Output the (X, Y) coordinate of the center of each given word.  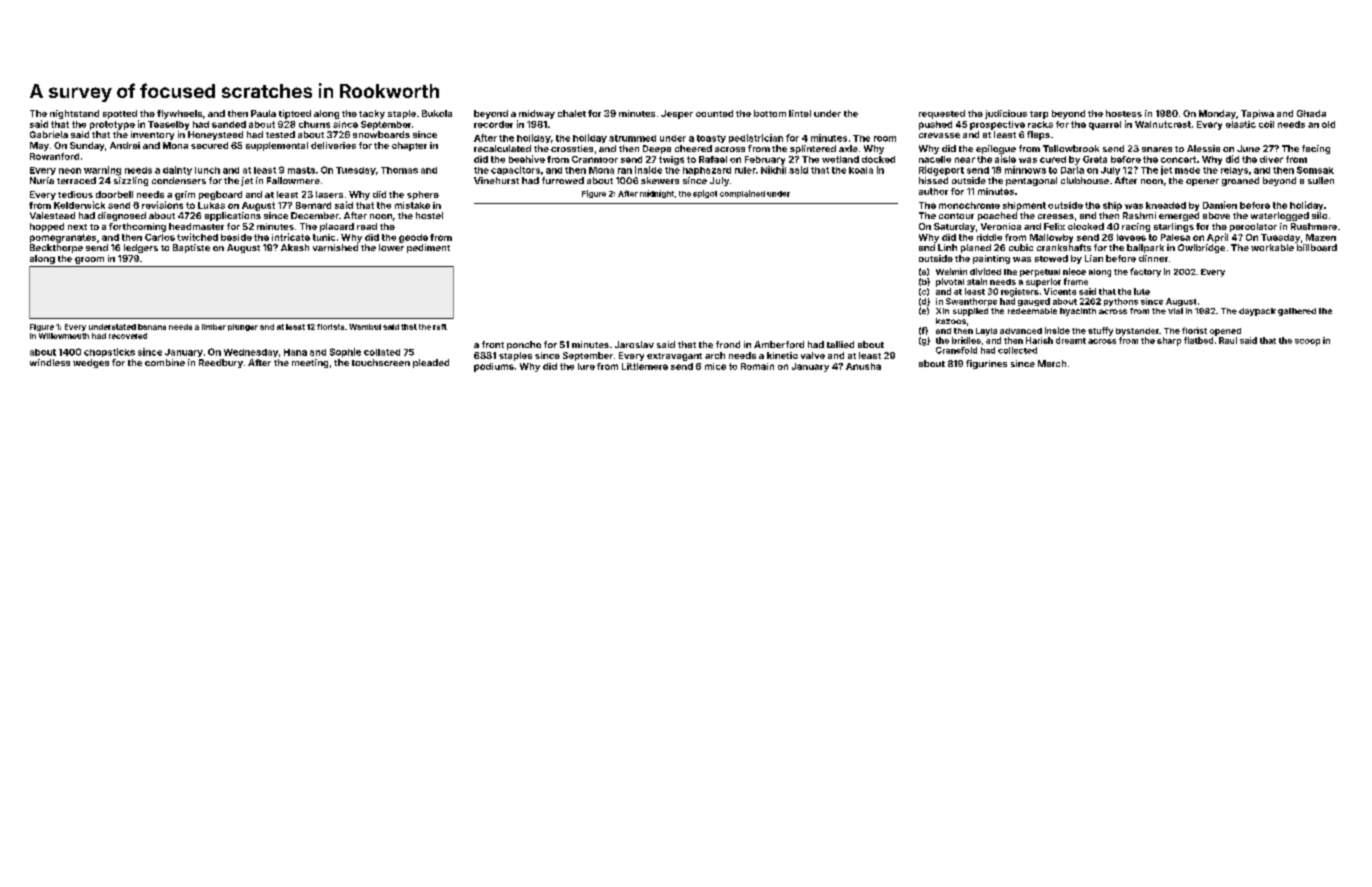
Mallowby (1051, 238)
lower (391, 247)
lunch (207, 170)
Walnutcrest (1163, 124)
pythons (1121, 302)
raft (440, 327)
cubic (1021, 247)
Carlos (160, 237)
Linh (947, 247)
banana (152, 327)
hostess (1124, 113)
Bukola (437, 113)
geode (413, 238)
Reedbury (221, 363)
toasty (711, 139)
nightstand (74, 114)
